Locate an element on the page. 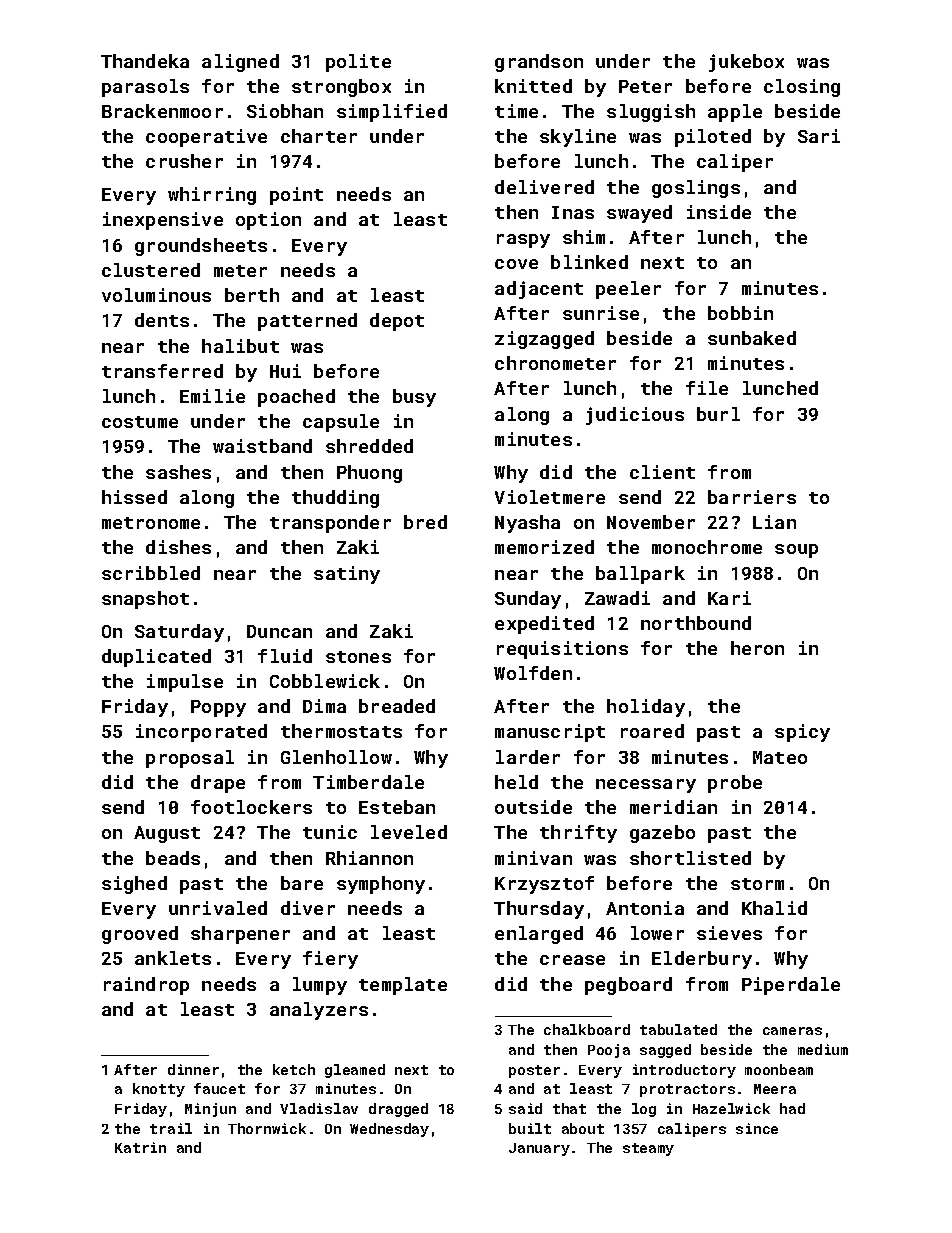  polite is located at coordinates (358, 63).
